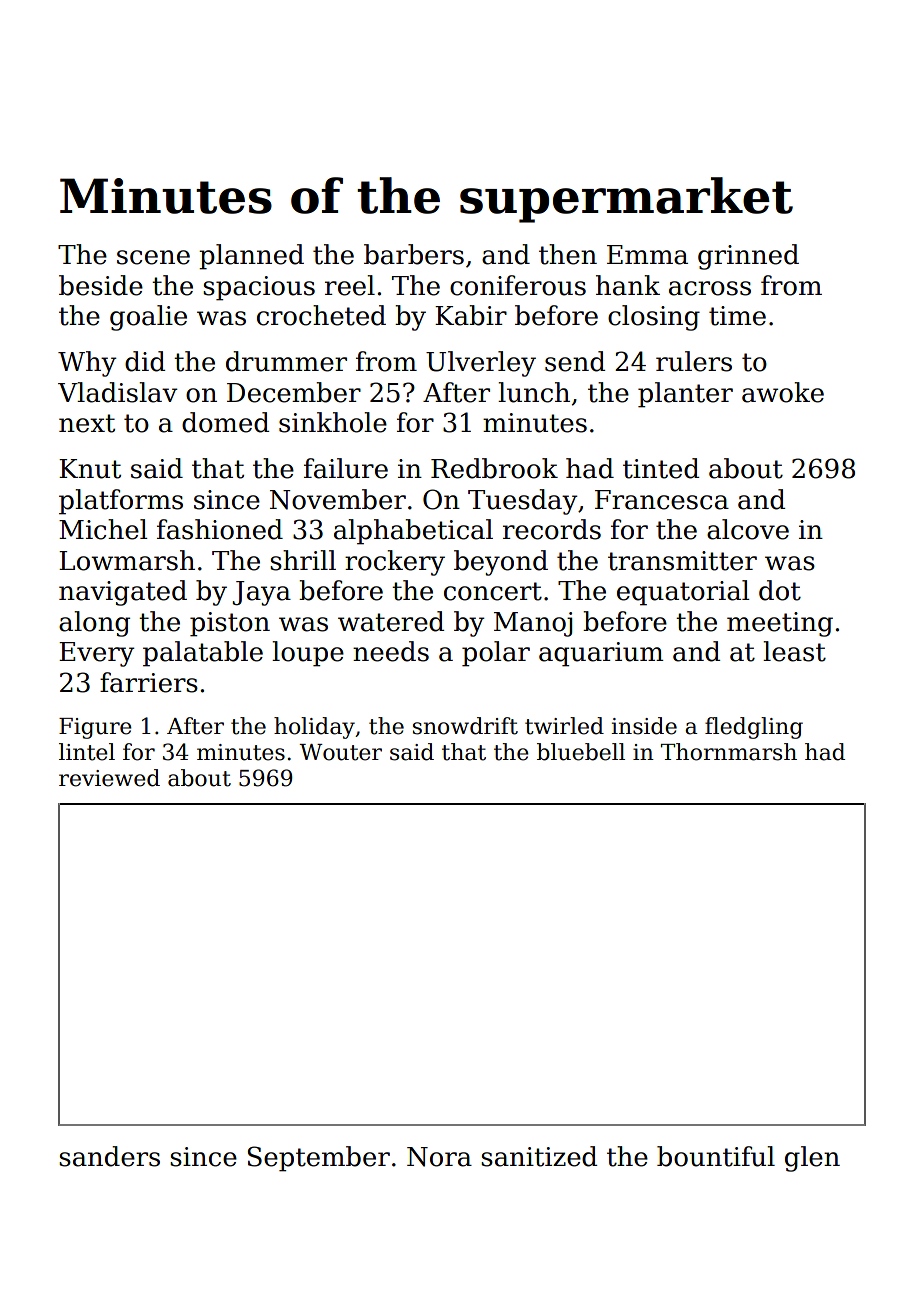 Image resolution: width=924 pixels, height=1311 pixels. What do you see at coordinates (780, 590) in the screenshot?
I see `dot` at bounding box center [780, 590].
